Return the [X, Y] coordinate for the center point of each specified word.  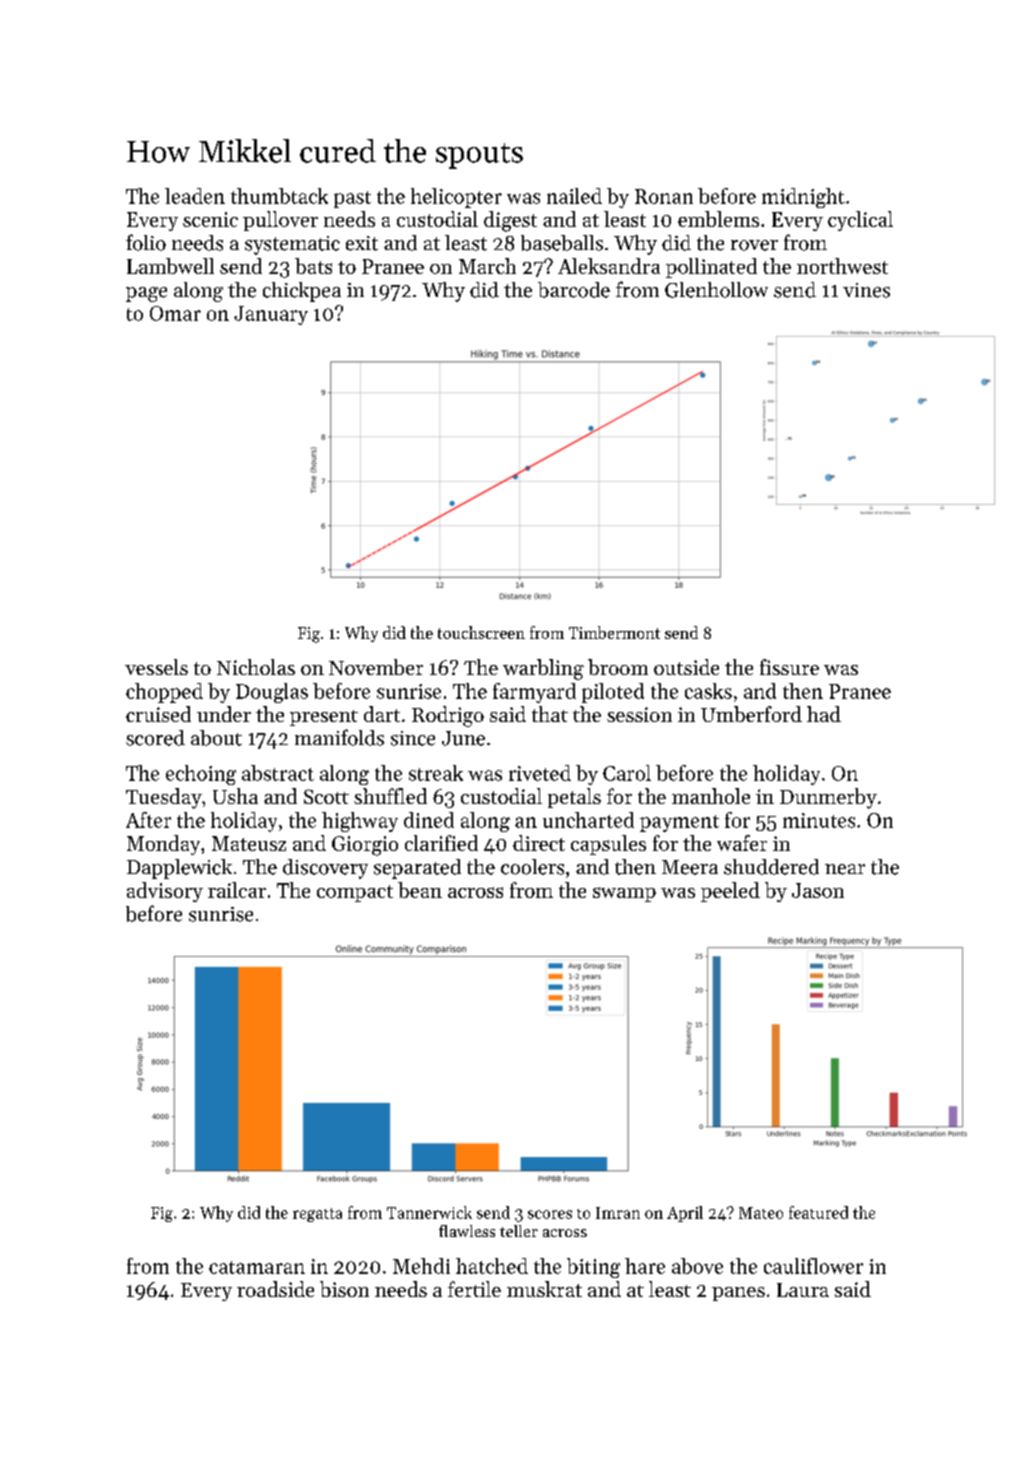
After [148, 820]
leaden [195, 196]
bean [420, 890]
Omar [175, 313]
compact [355, 893]
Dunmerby [828, 798]
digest [510, 221]
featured [818, 1212]
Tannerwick [429, 1212]
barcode [574, 290]
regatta [317, 1215]
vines [866, 290]
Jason [818, 890]
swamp [624, 894]
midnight [803, 198]
